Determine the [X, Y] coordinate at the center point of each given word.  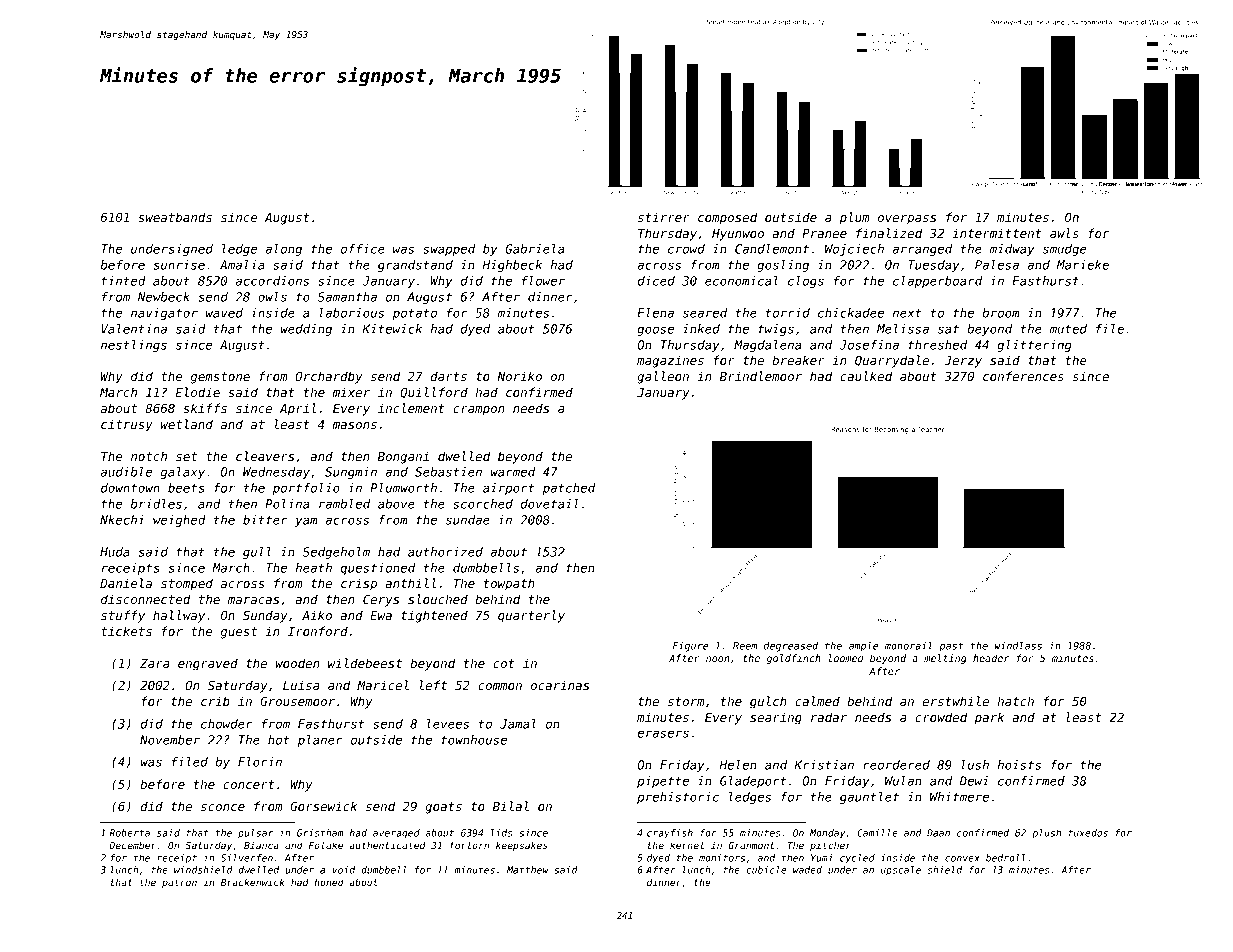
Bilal [511, 806]
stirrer [664, 217]
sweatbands [175, 217]
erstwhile [956, 701]
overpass [907, 220]
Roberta [129, 833]
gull [257, 553]
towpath [509, 584]
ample [863, 647]
